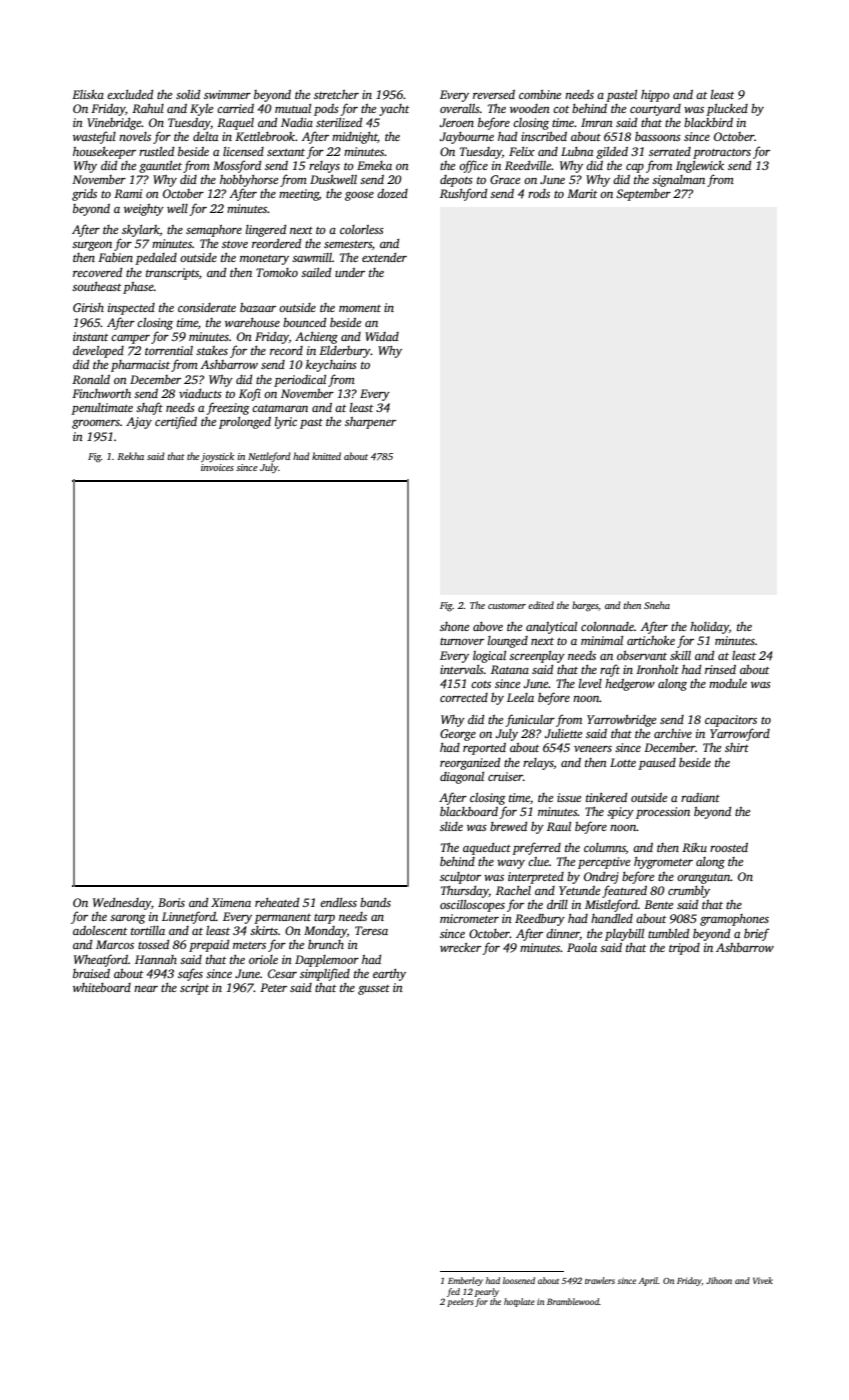  Describe the element at coordinates (453, 1292) in the screenshot. I see `fed` at that location.
